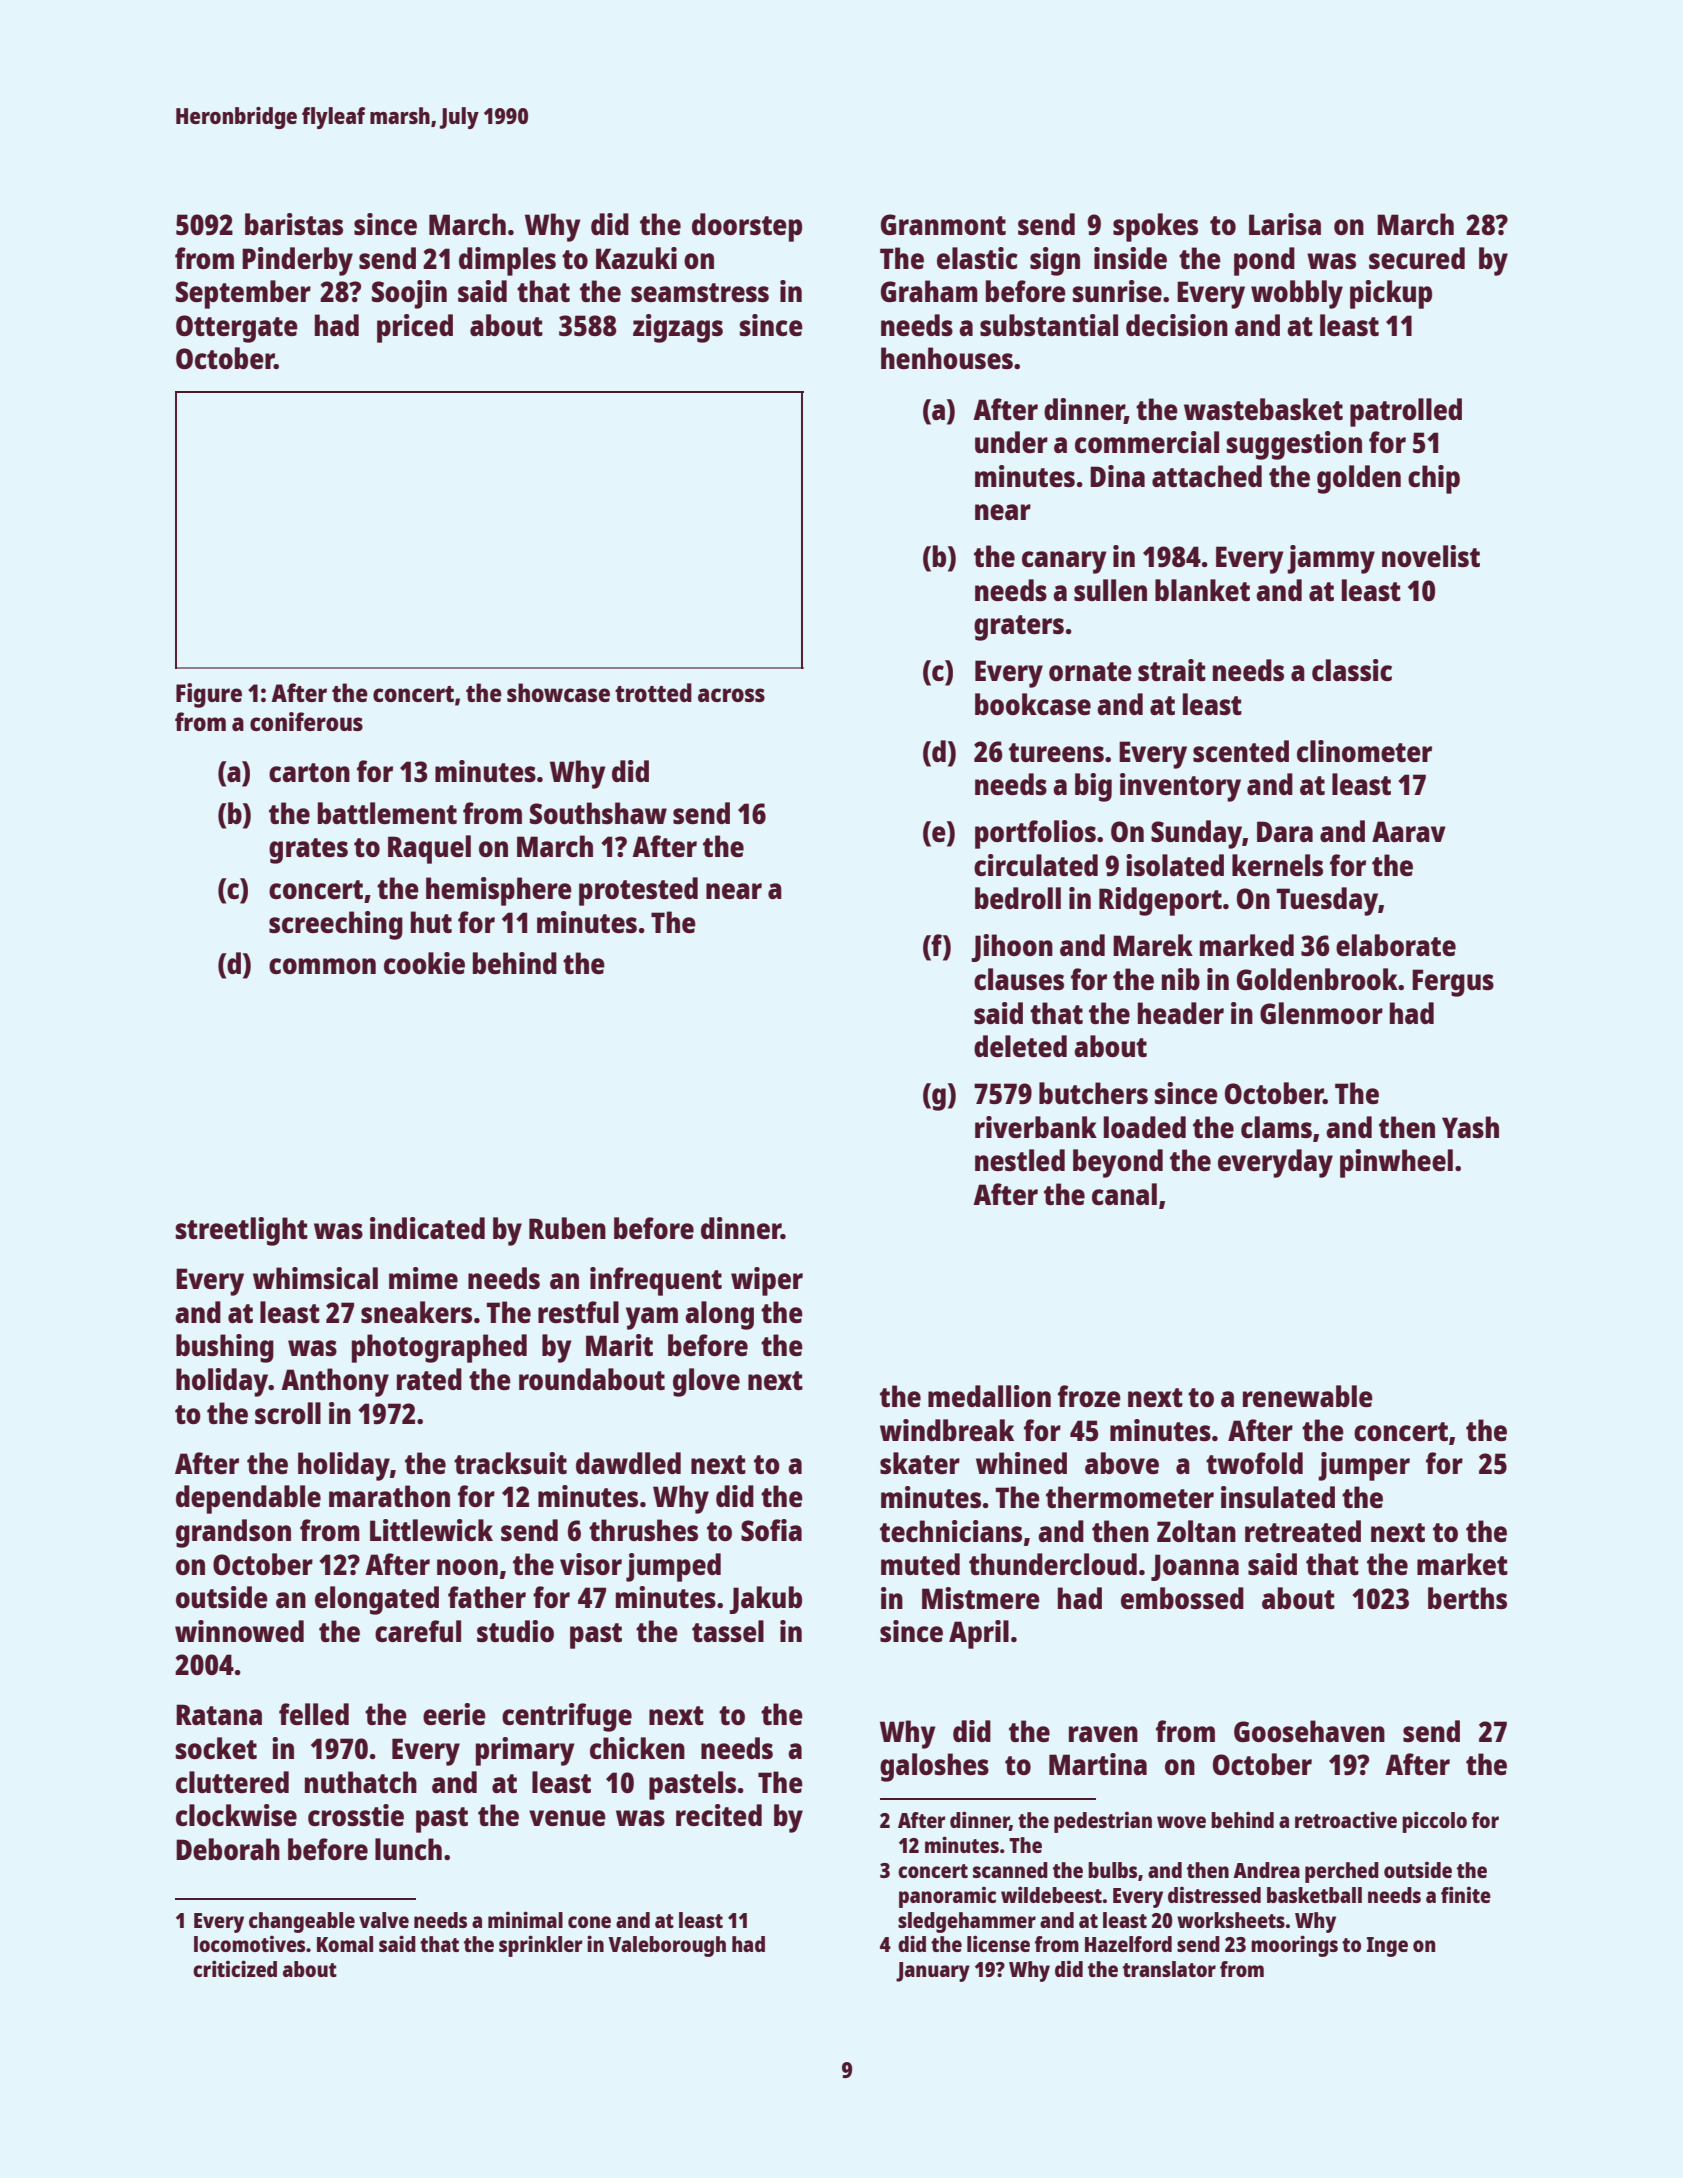 The width and height of the document is (1683, 2178). I want to click on Graham, so click(929, 291).
